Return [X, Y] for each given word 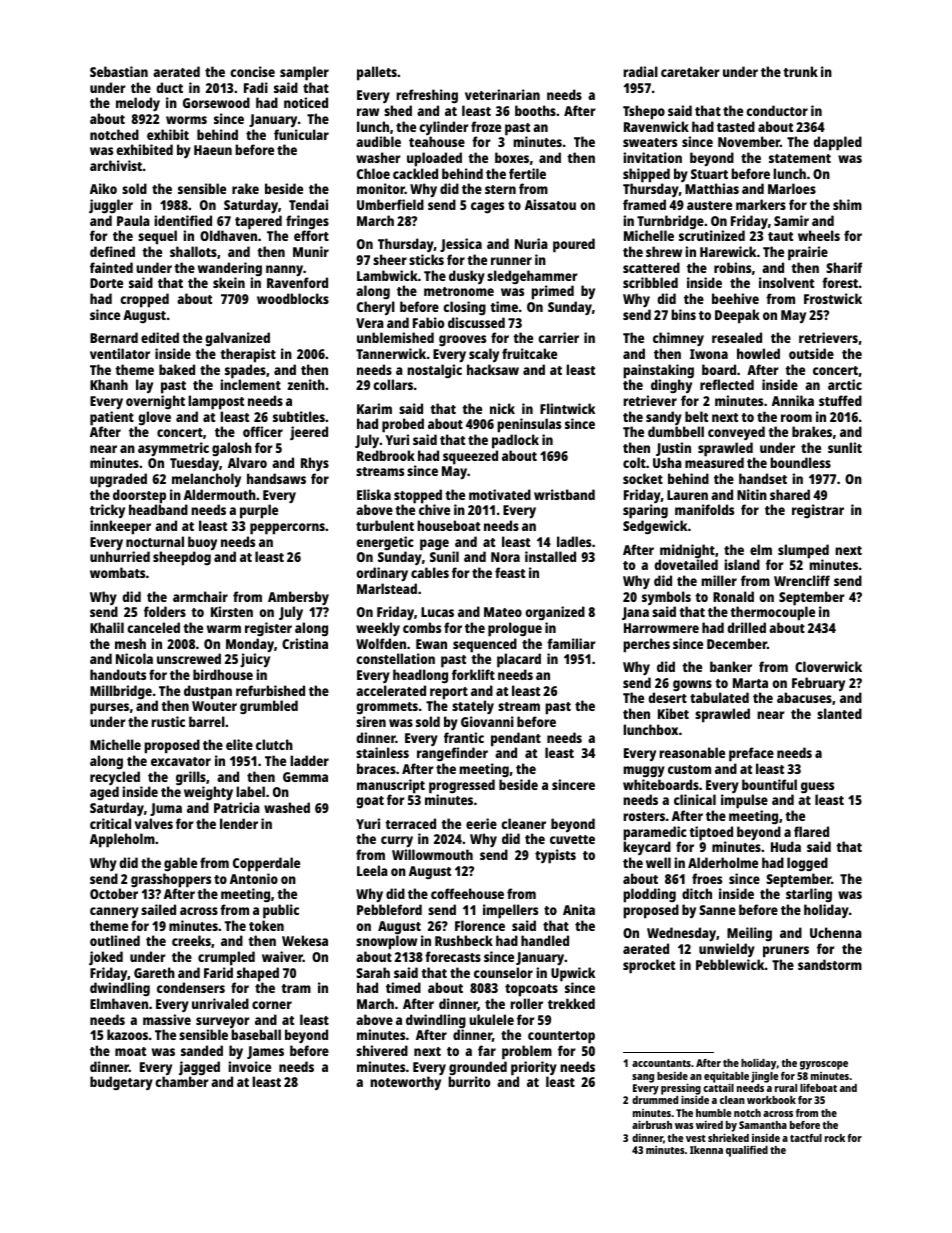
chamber [182, 1081]
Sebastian [119, 71]
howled [758, 353]
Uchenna [836, 932]
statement [800, 158]
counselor [503, 972]
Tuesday [194, 464]
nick [502, 408]
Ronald [733, 596]
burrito [469, 1081]
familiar [571, 643]
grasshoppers [171, 880]
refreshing [427, 96]
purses [109, 709]
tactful [806, 1138]
